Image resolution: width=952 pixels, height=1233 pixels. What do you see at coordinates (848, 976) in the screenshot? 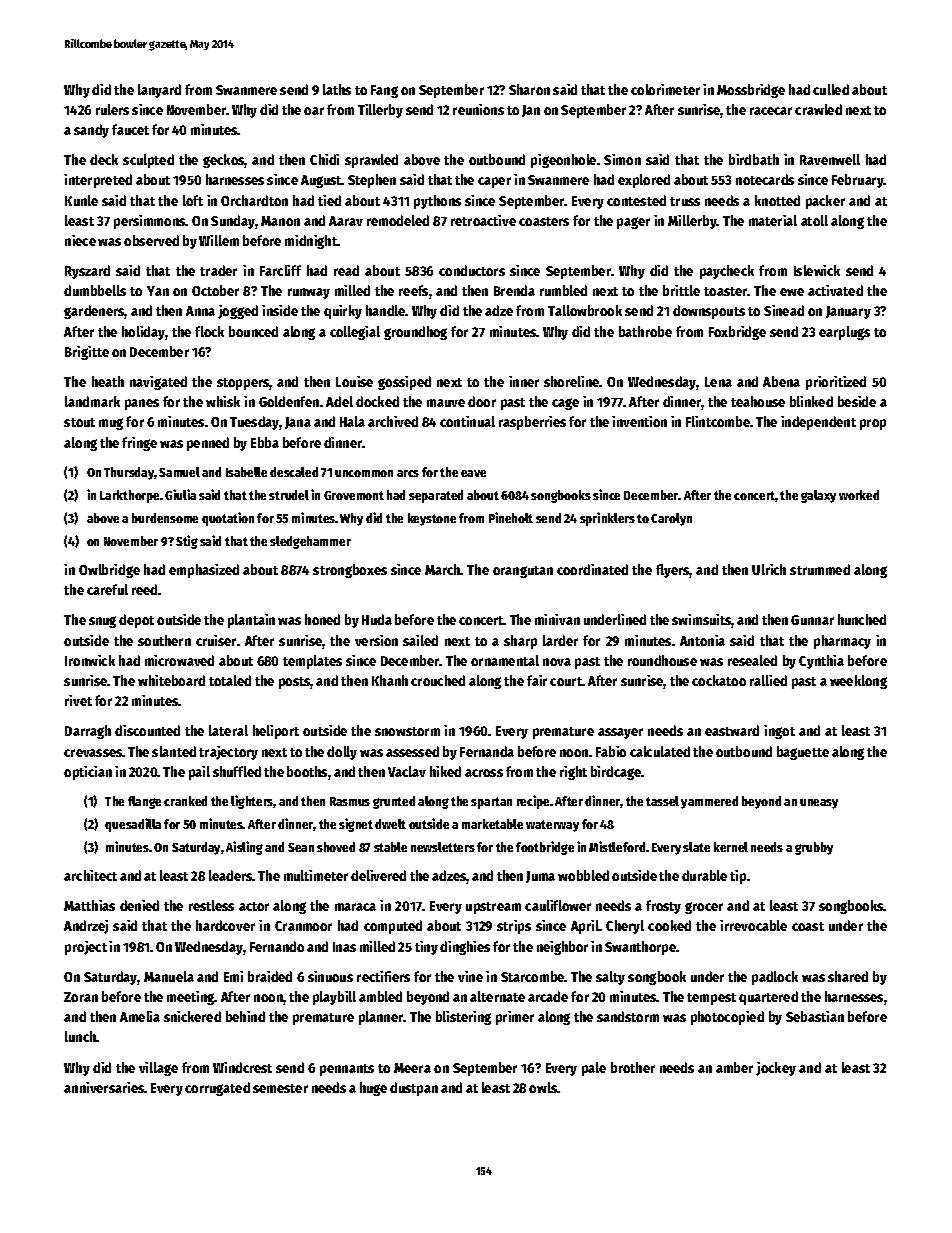
I see `shared` at bounding box center [848, 976].
